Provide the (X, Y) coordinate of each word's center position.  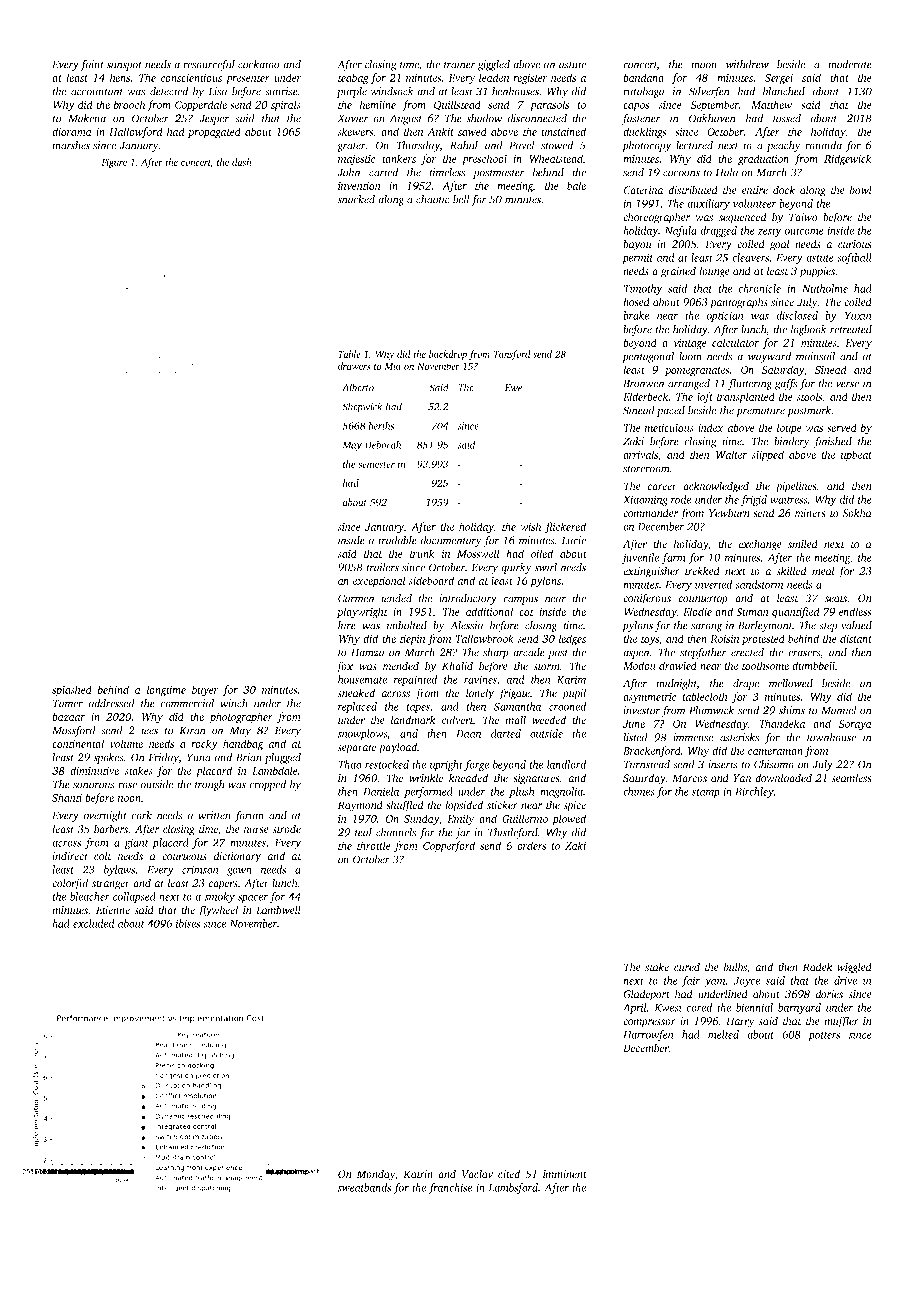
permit (638, 258)
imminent (565, 1174)
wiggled (854, 968)
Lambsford (513, 1188)
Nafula (680, 231)
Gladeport (646, 995)
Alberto (358, 387)
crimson (200, 869)
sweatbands (364, 1187)
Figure (114, 163)
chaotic (433, 199)
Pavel (522, 145)
